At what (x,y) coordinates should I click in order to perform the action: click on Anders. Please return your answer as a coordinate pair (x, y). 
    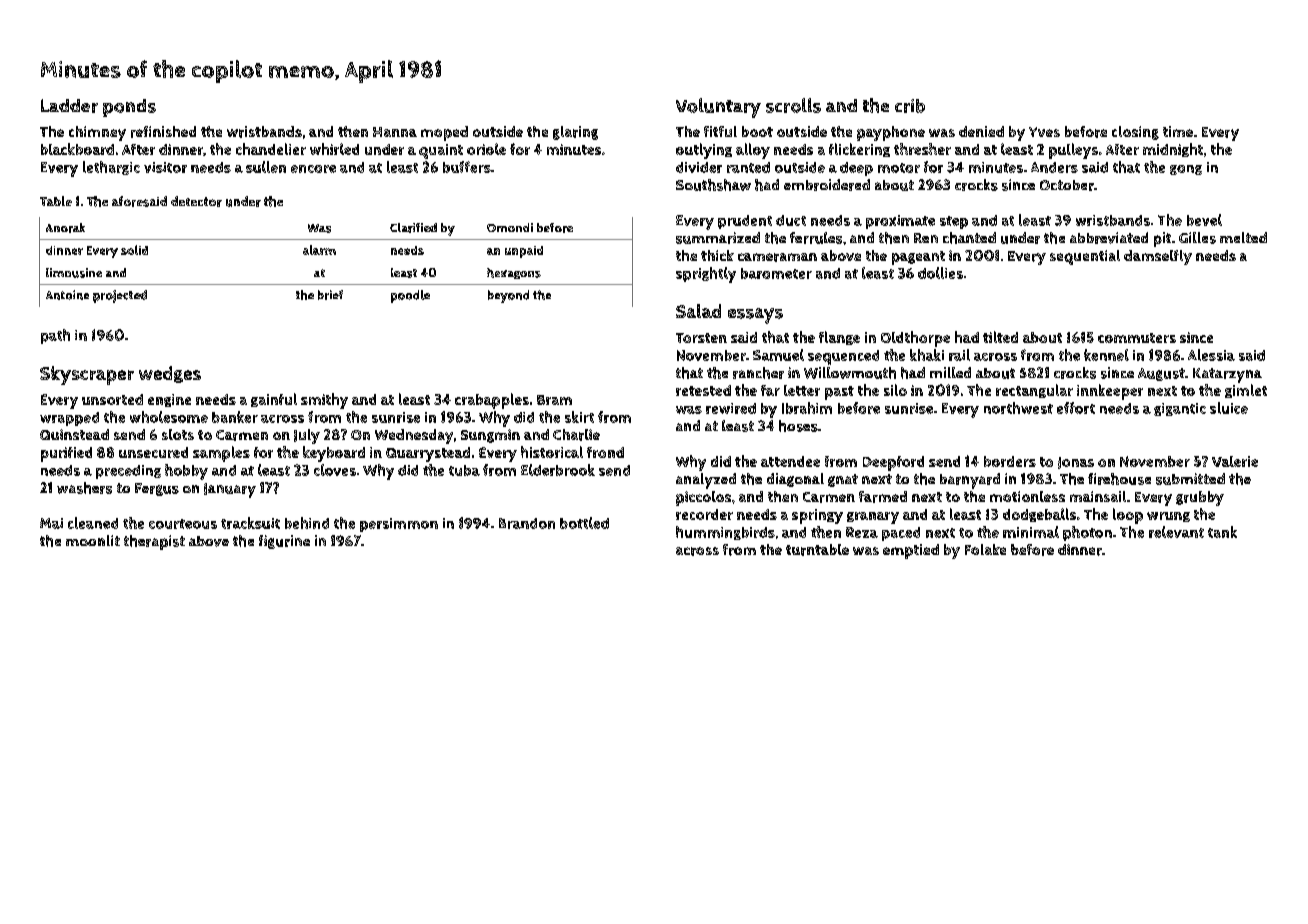
    Looking at the image, I should click on (1054, 167).
